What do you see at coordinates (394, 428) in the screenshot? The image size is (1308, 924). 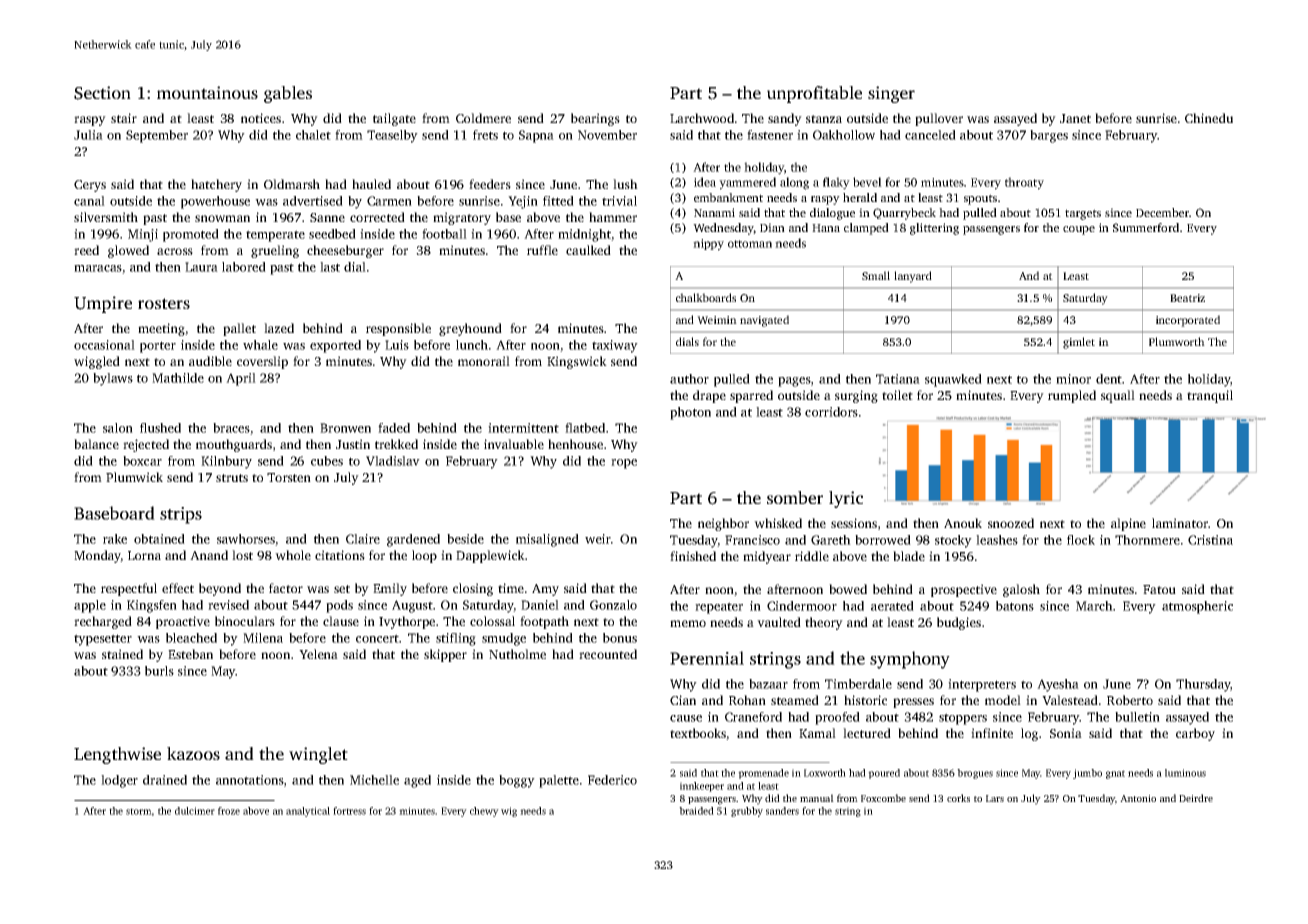 I see `faded` at bounding box center [394, 428].
